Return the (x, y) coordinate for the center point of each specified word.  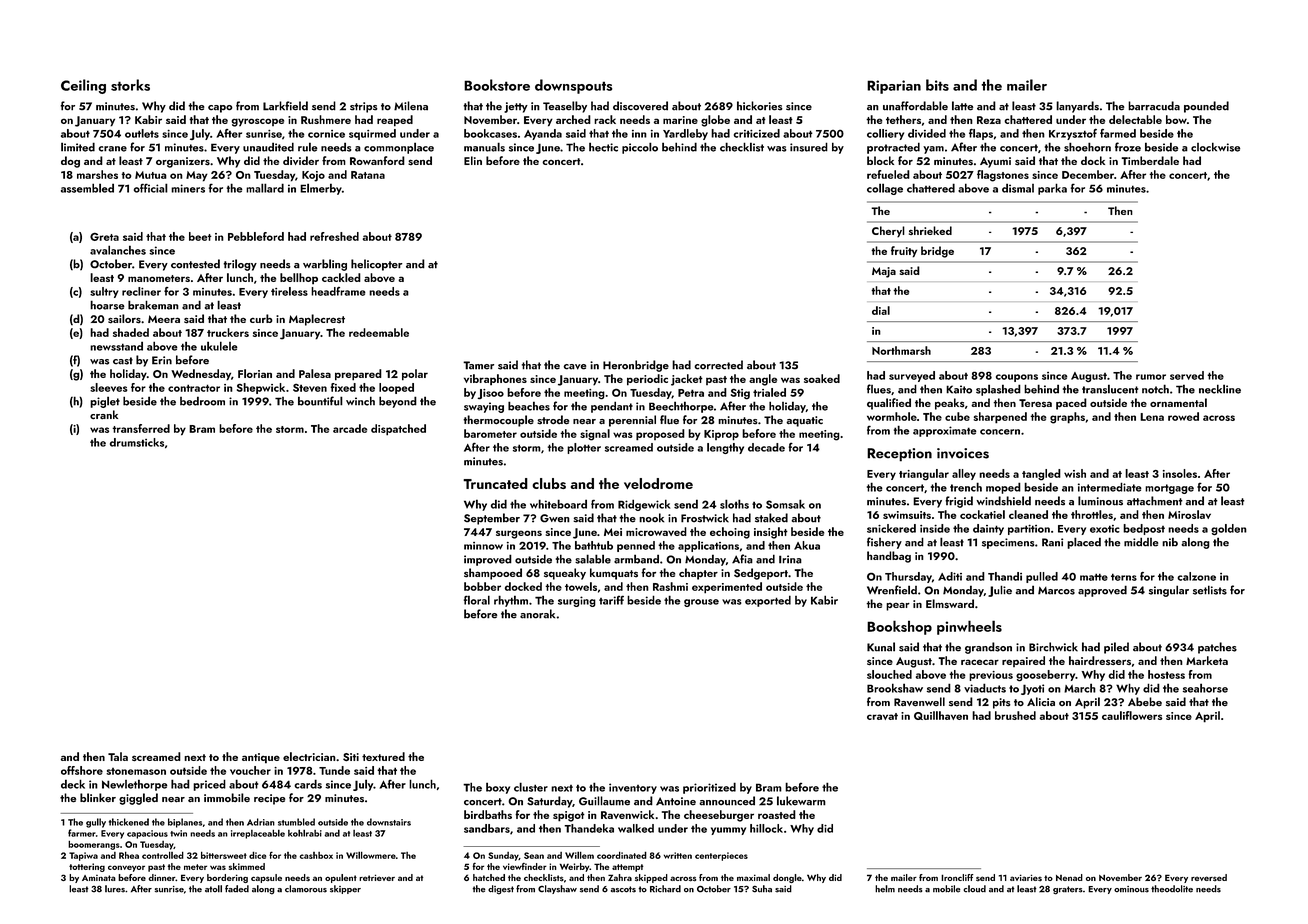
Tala (118, 756)
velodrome (658, 483)
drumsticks (137, 442)
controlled (163, 855)
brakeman (153, 305)
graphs (1067, 418)
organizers (183, 162)
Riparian (894, 87)
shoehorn (1087, 147)
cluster (531, 787)
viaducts (985, 688)
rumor (1151, 377)
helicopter (377, 265)
